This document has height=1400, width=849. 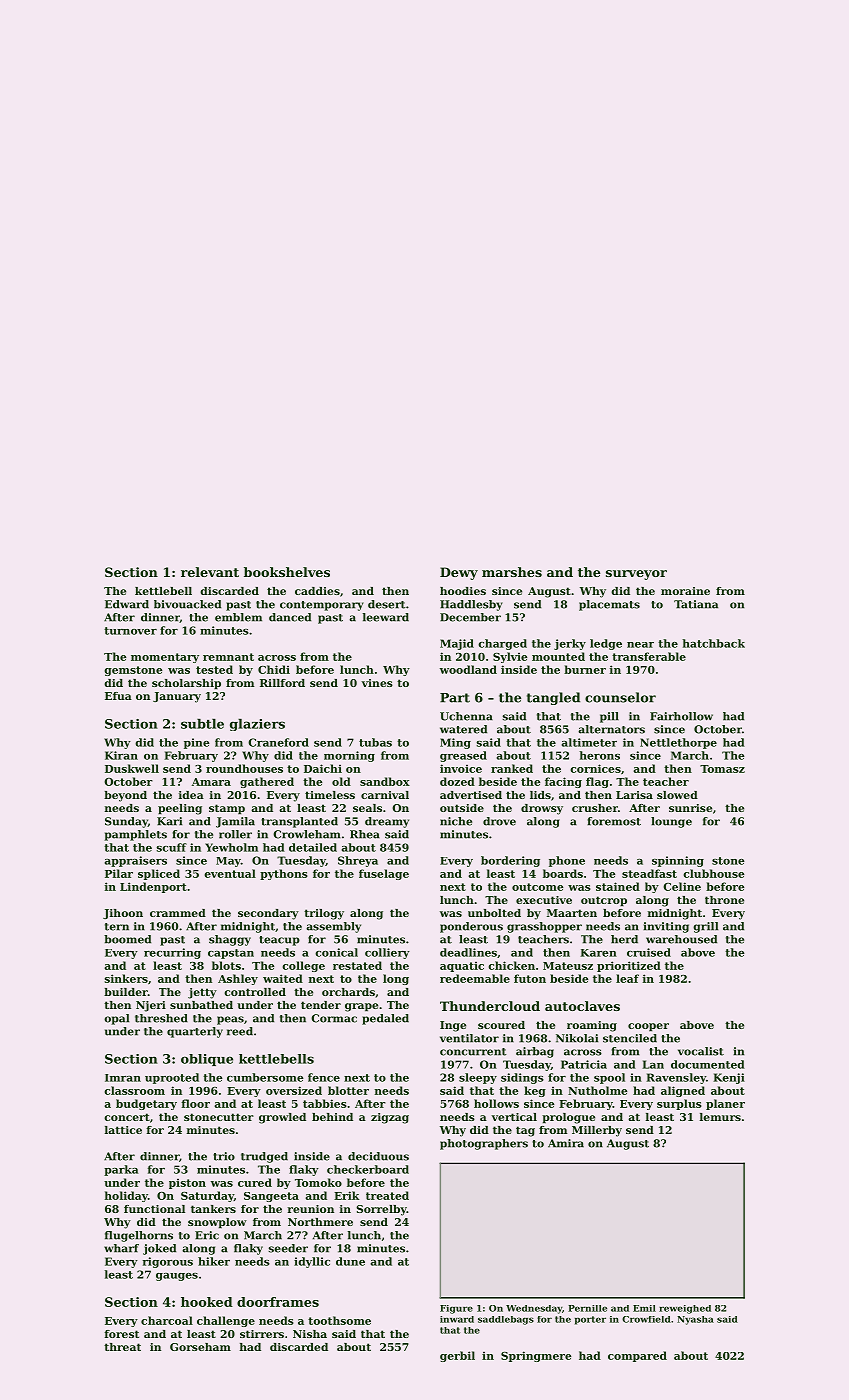 What do you see at coordinates (471, 795) in the document?
I see `advertised` at bounding box center [471, 795].
